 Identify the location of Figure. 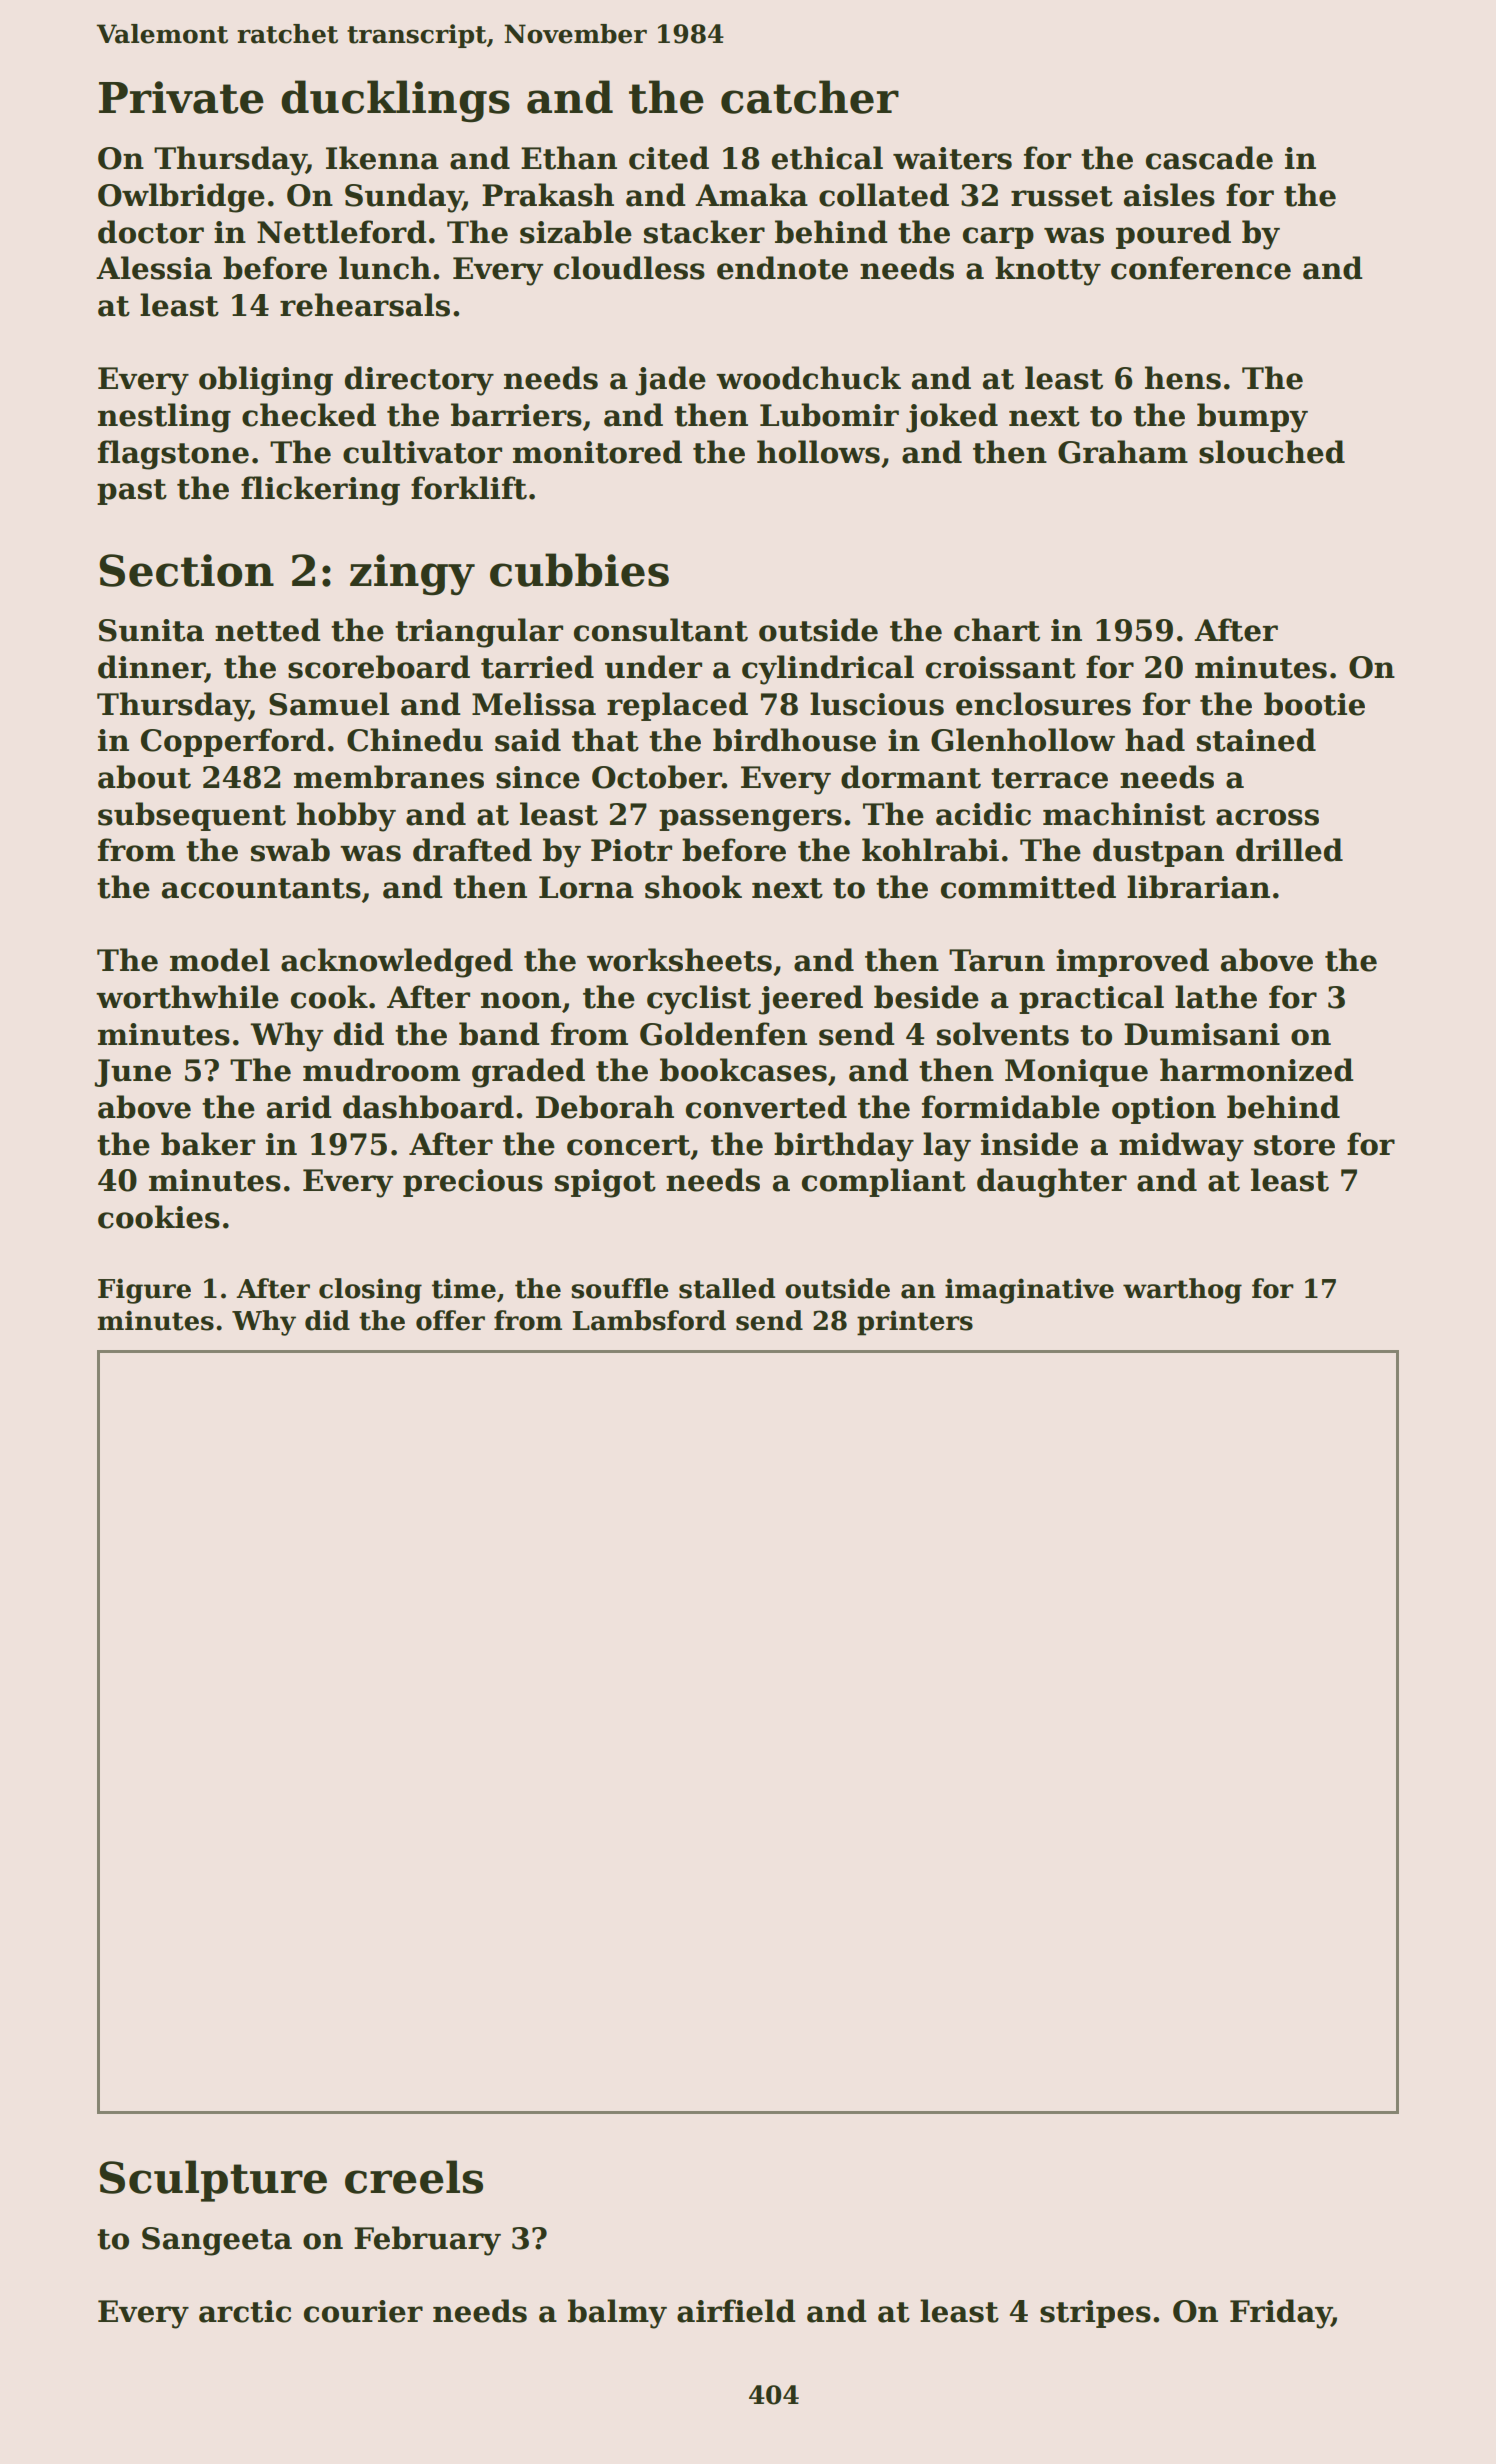
(144, 1291).
